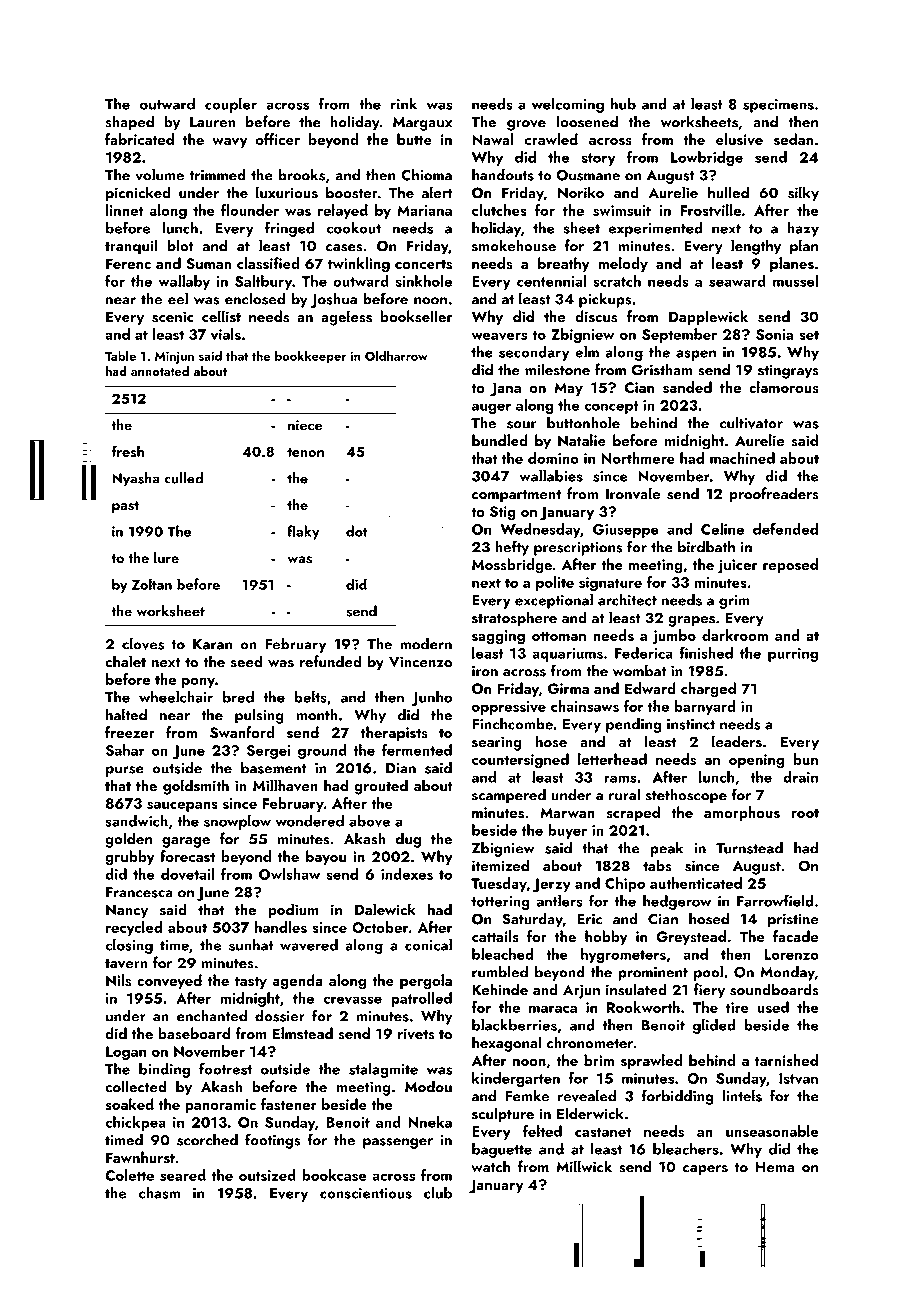 This screenshot has width=924, height=1308. What do you see at coordinates (238, 697) in the screenshot?
I see `bred` at bounding box center [238, 697].
